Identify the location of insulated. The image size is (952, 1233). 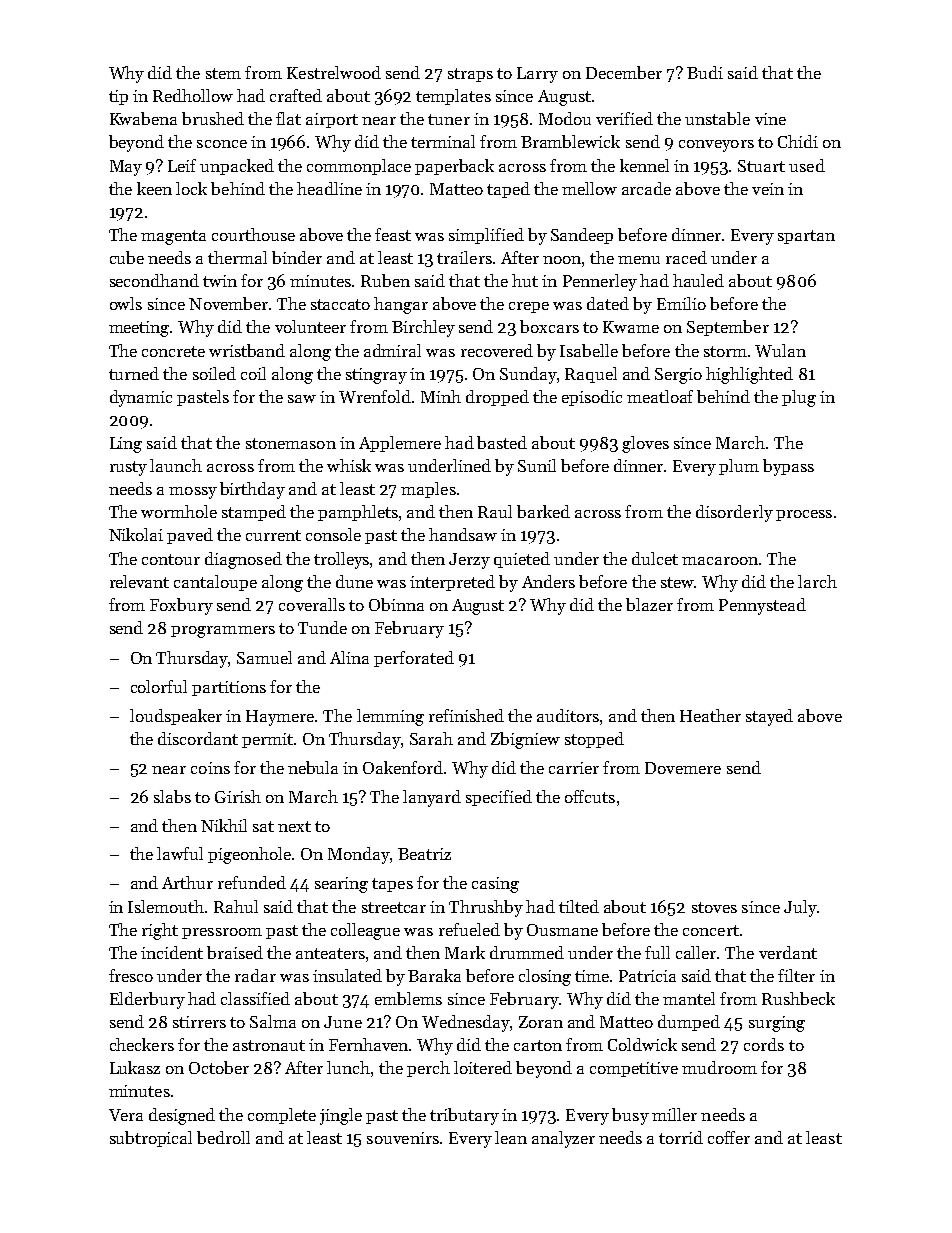
(347, 975).
